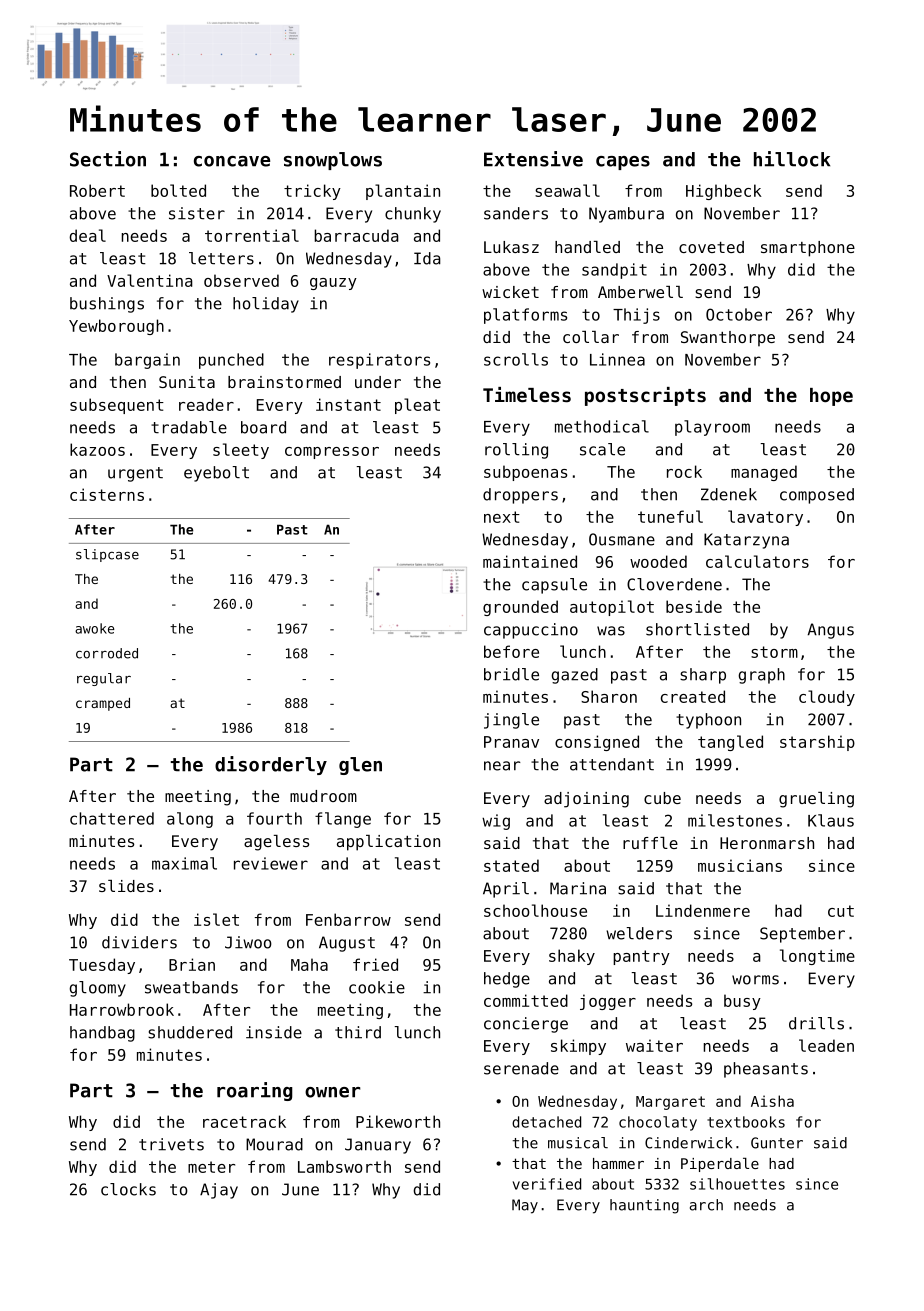  Describe the element at coordinates (219, 1191) in the screenshot. I see `Ajay` at that location.
